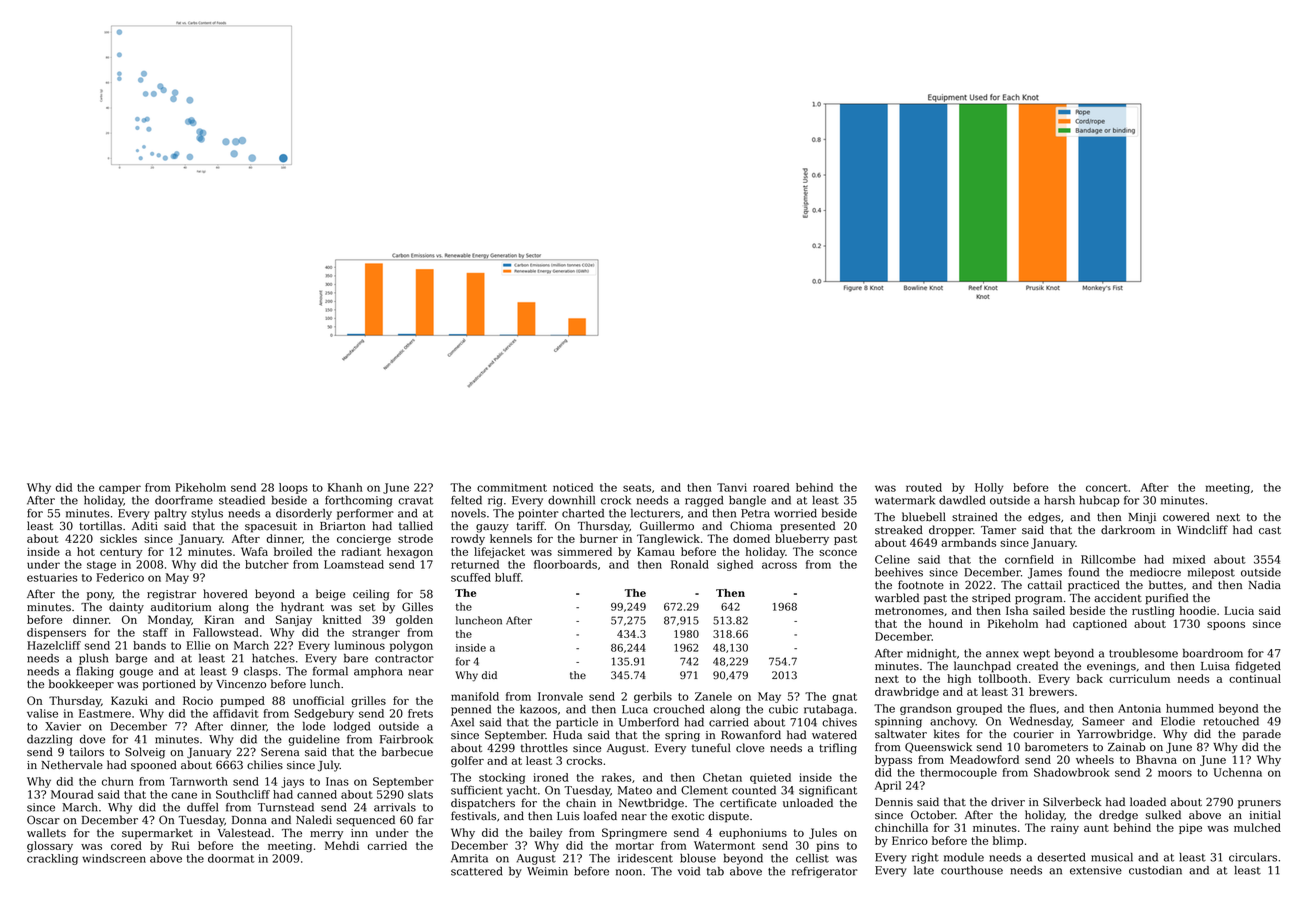 The width and height of the screenshot is (1308, 924). Describe the element at coordinates (690, 564) in the screenshot. I see `Ronald` at that location.
